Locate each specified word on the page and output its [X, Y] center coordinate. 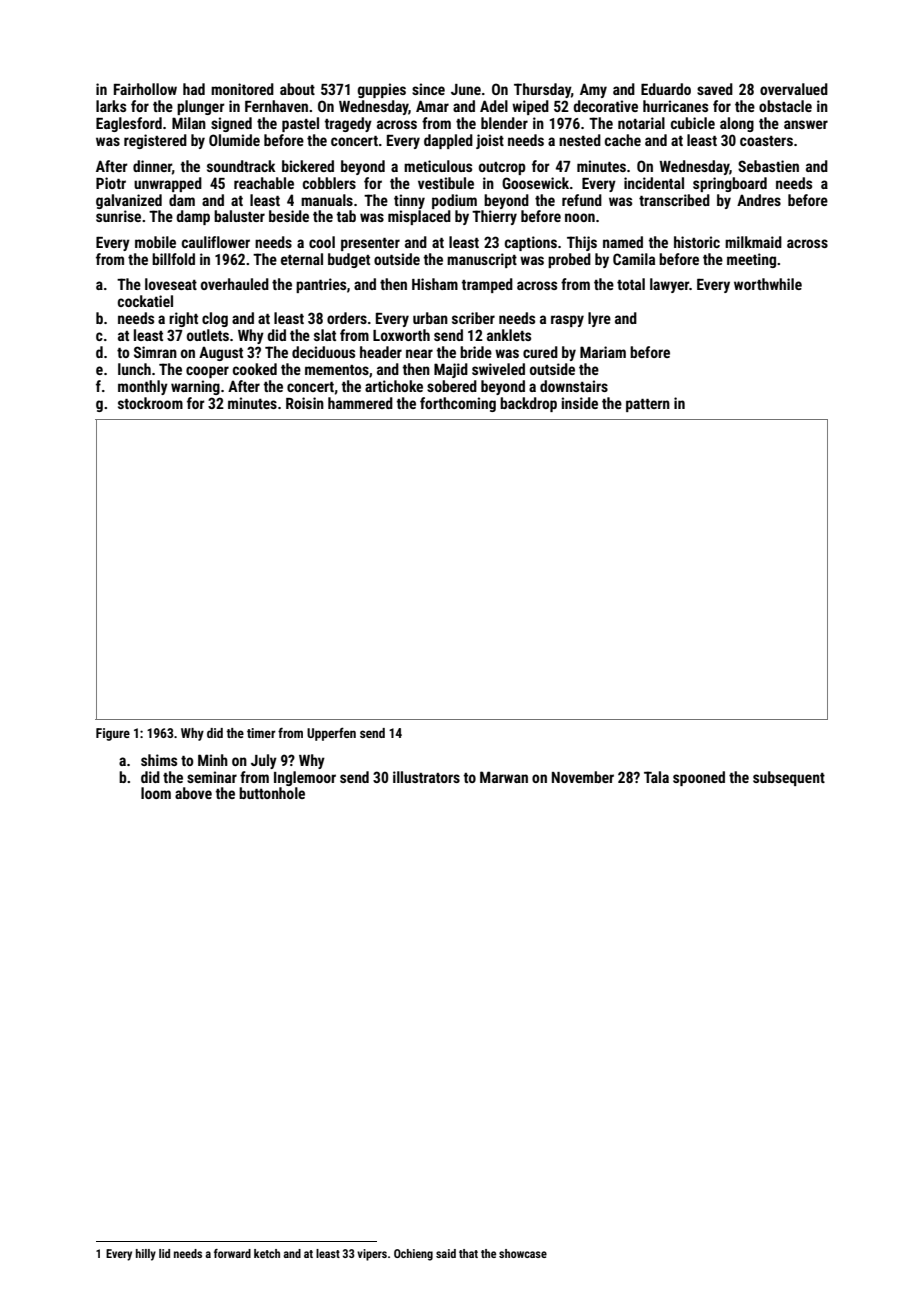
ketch [267, 1253]
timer [261, 733]
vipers [372, 1255]
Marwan [504, 777]
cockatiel [145, 301]
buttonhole [272, 793]
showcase [523, 1253]
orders [347, 318]
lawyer [669, 285]
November [583, 777]
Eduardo [666, 89]
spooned [699, 778]
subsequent [789, 778]
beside [289, 216]
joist [490, 141]
